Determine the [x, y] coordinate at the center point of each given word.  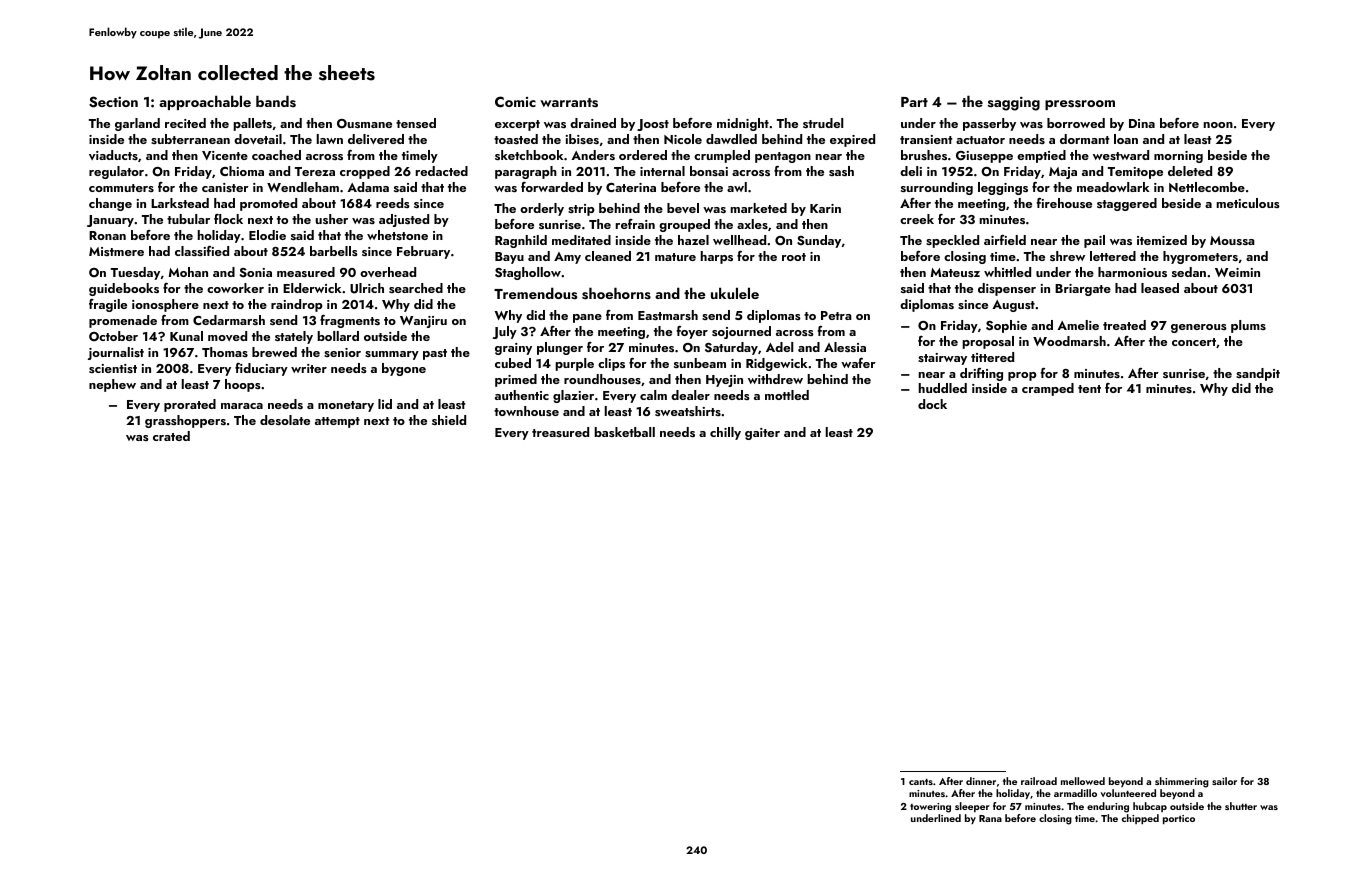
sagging [1014, 104]
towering [930, 808]
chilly [725, 433]
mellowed [1083, 781]
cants [921, 782]
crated [171, 436]
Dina [1142, 123]
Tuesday [135, 273]
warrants [569, 103]
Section [113, 102]
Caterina [631, 187]
